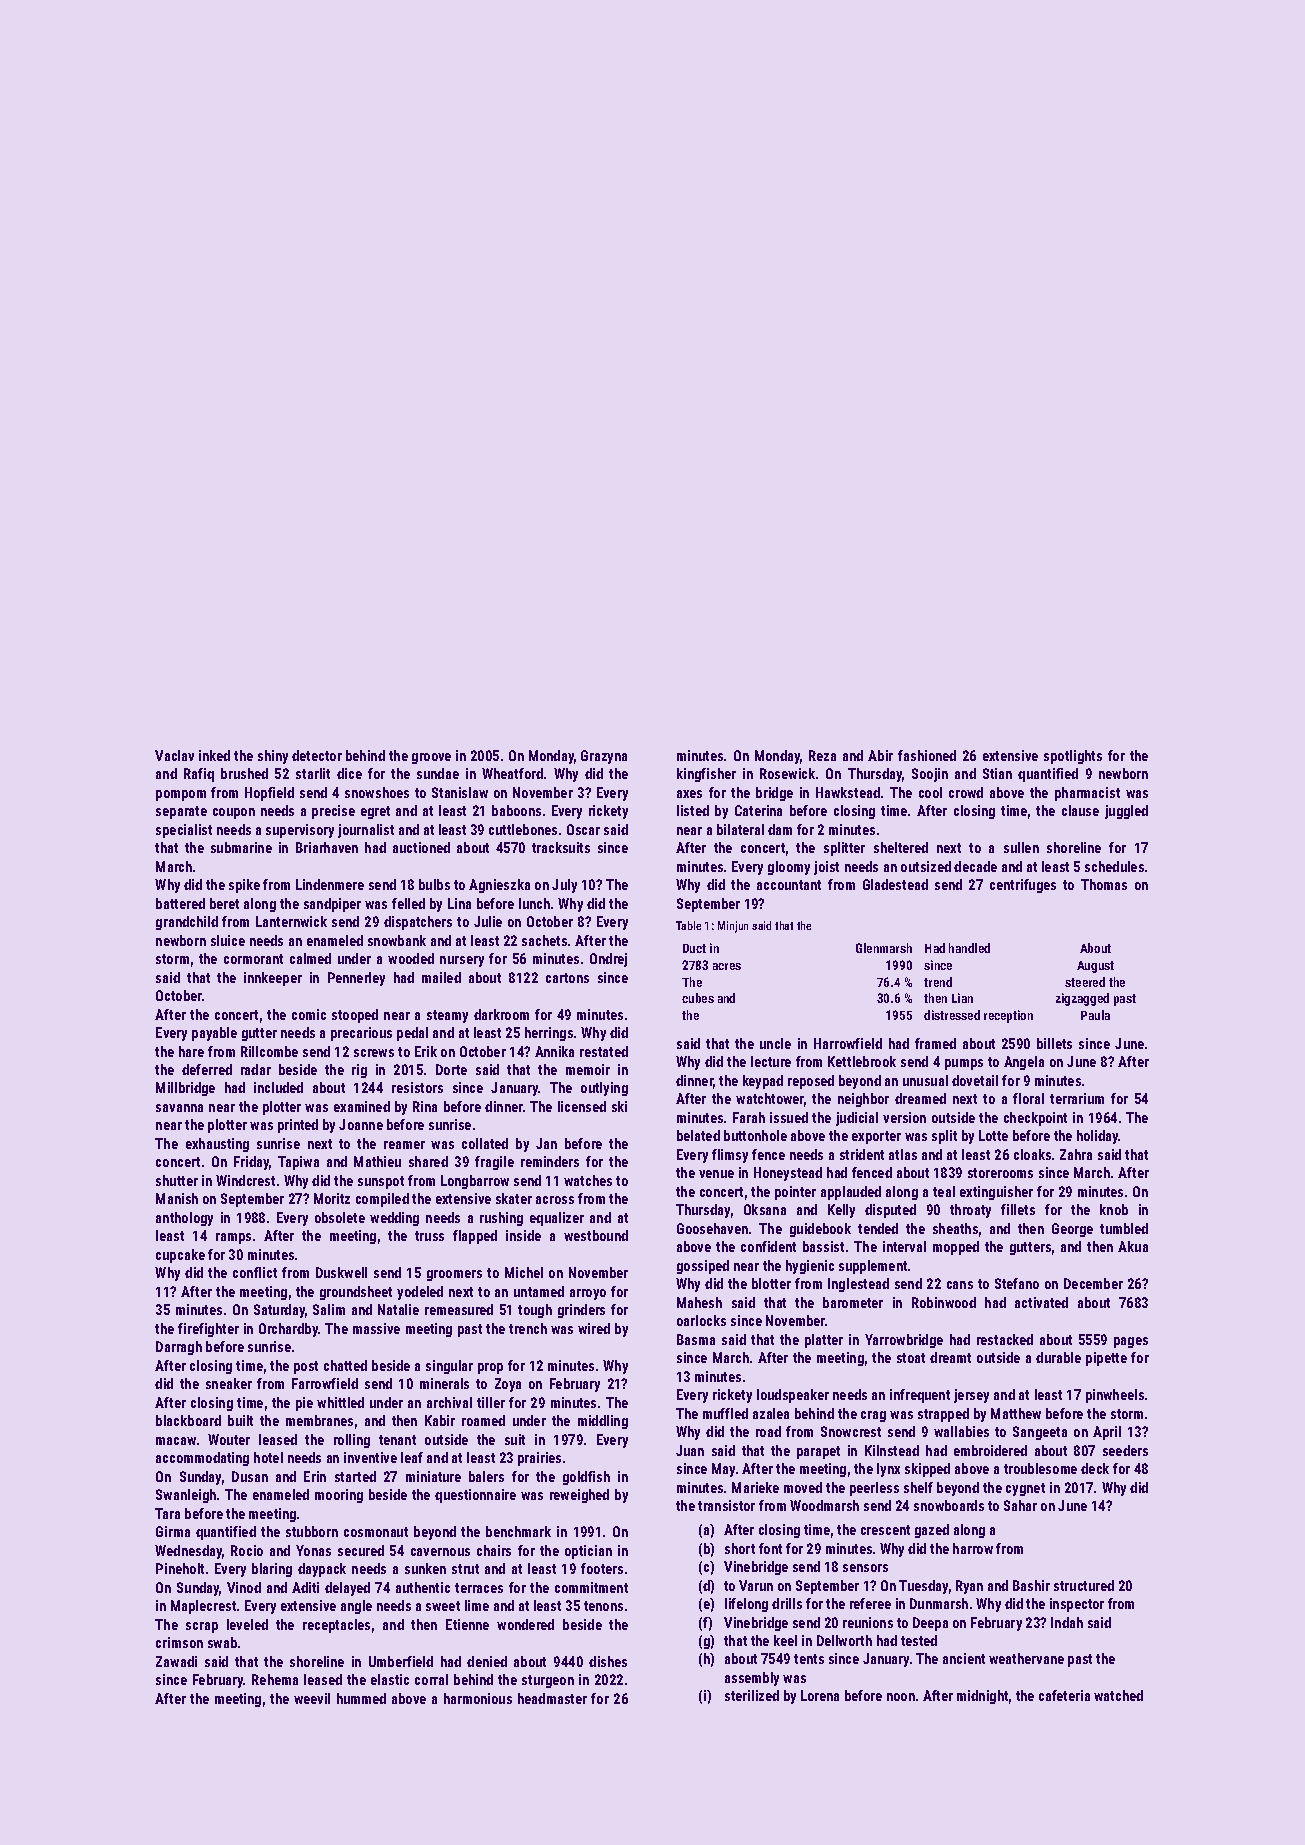  Describe the element at coordinates (1095, 1468) in the document. I see `deck` at that location.
